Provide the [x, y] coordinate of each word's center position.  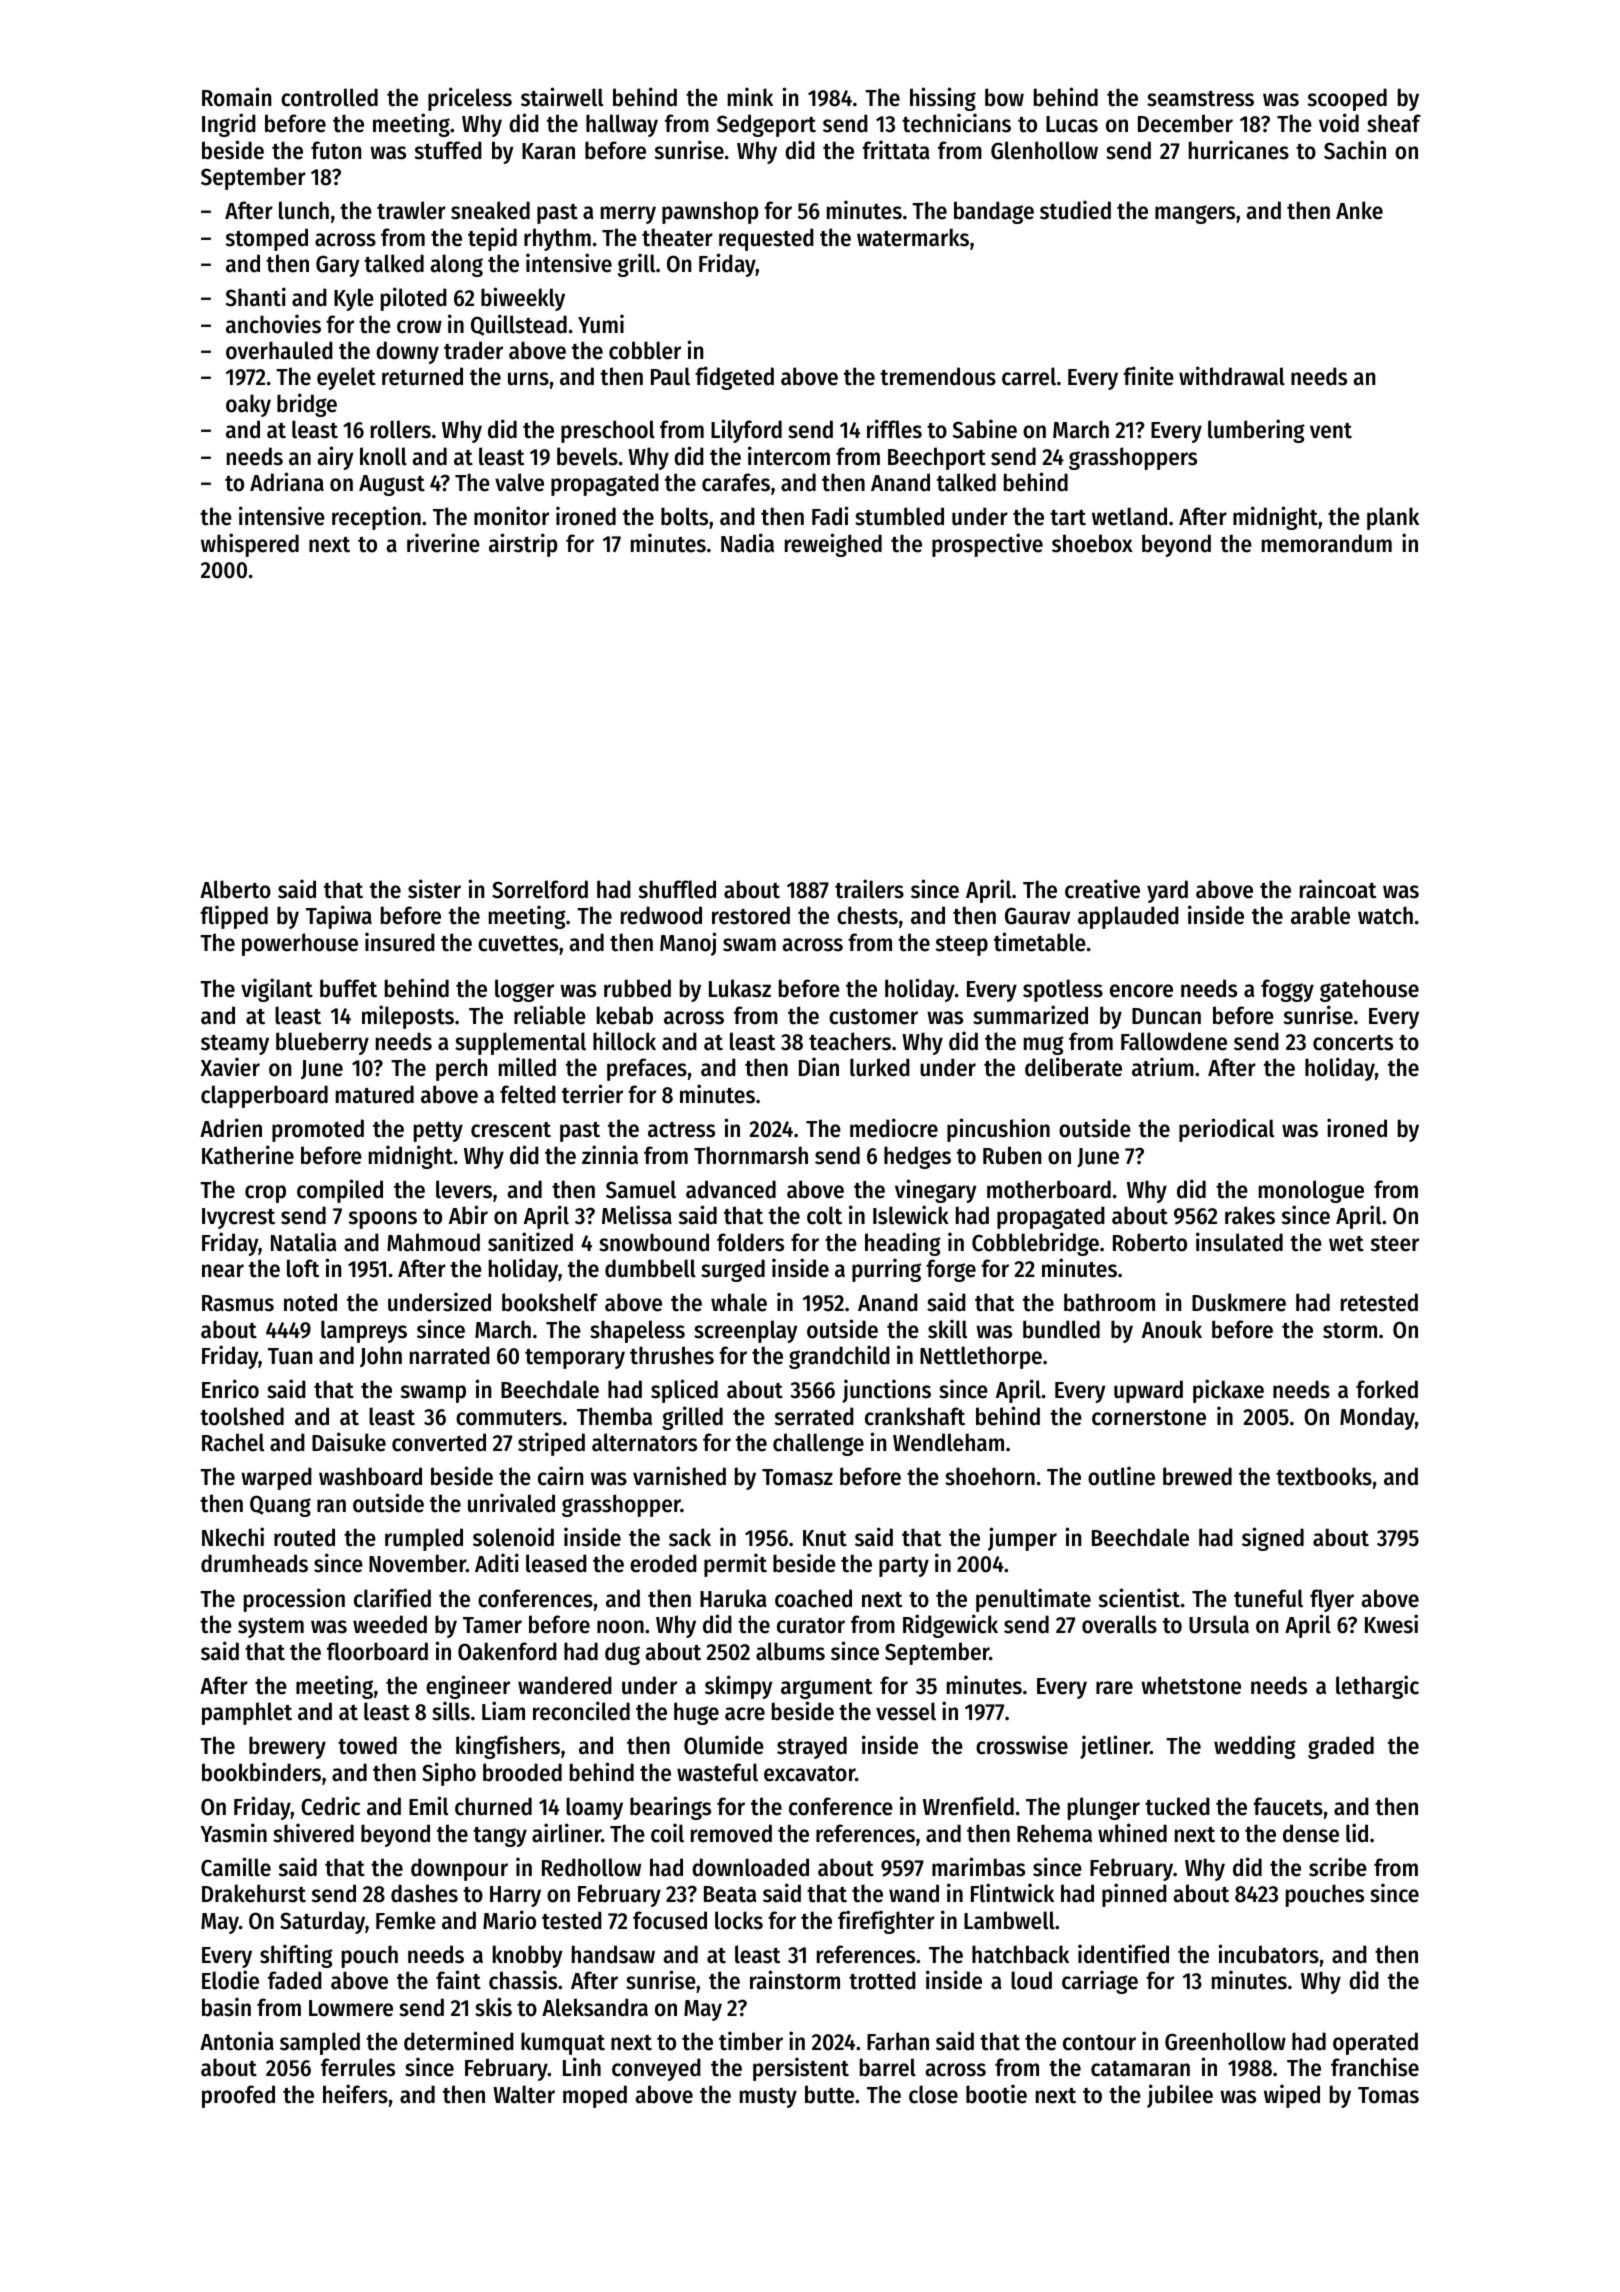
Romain [236, 97]
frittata [896, 150]
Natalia [304, 1242]
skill [947, 1329]
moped [595, 2096]
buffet [348, 988]
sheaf [1394, 123]
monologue [1311, 1191]
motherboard [1049, 1189]
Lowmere [351, 2008]
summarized [1030, 1015]
